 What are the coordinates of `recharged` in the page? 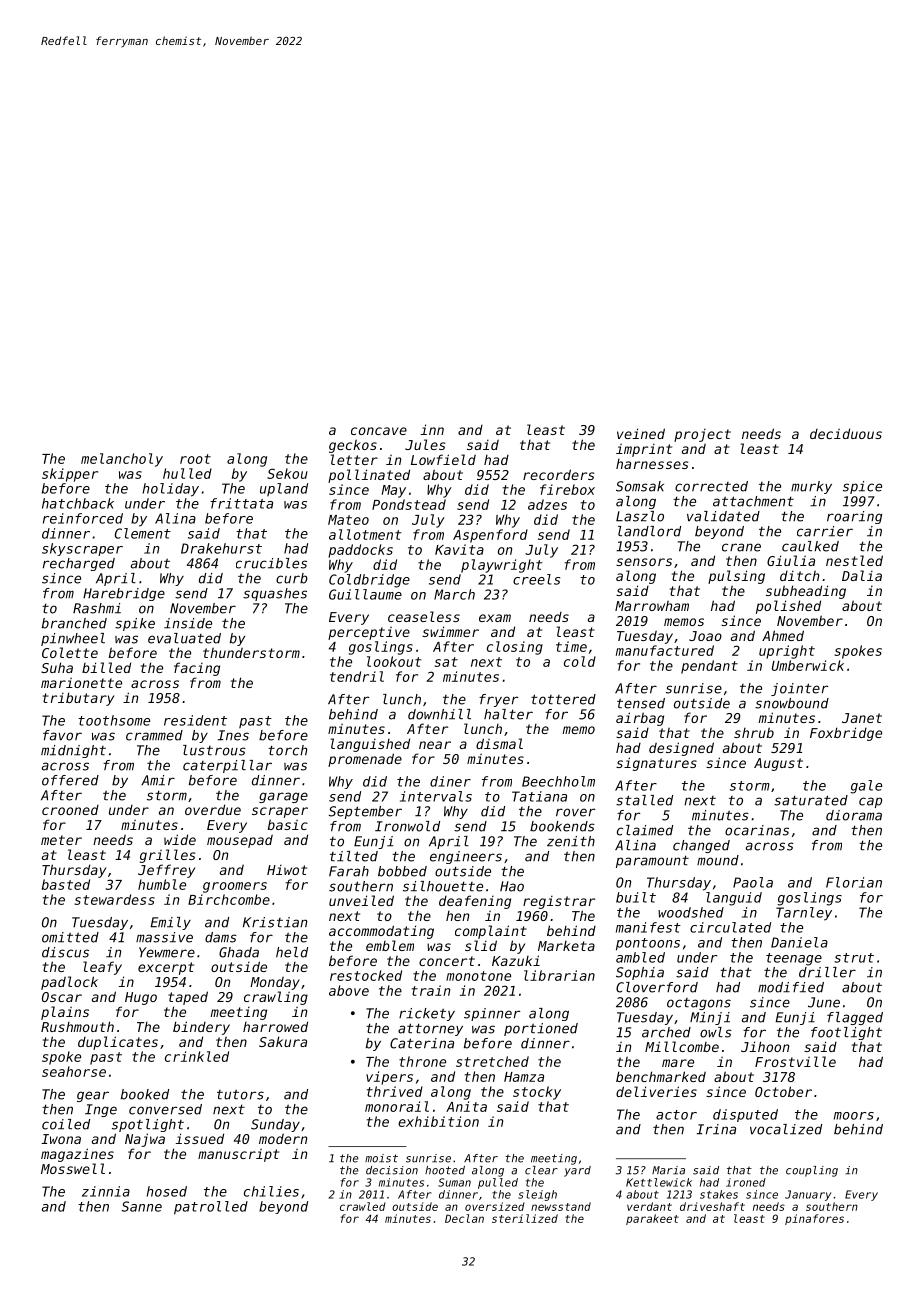 It's located at (79, 564).
